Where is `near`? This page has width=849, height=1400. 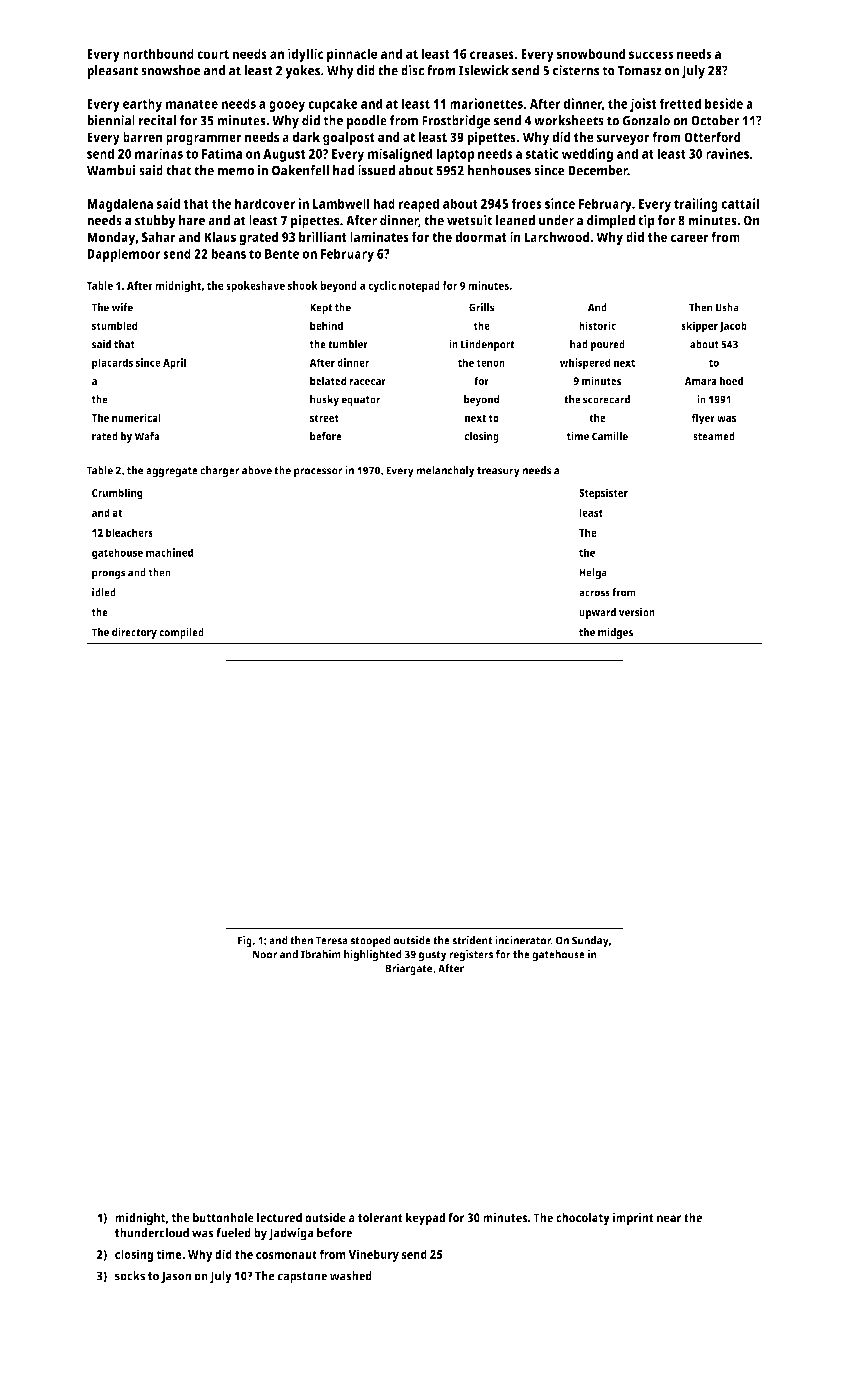
near is located at coordinates (669, 1219).
